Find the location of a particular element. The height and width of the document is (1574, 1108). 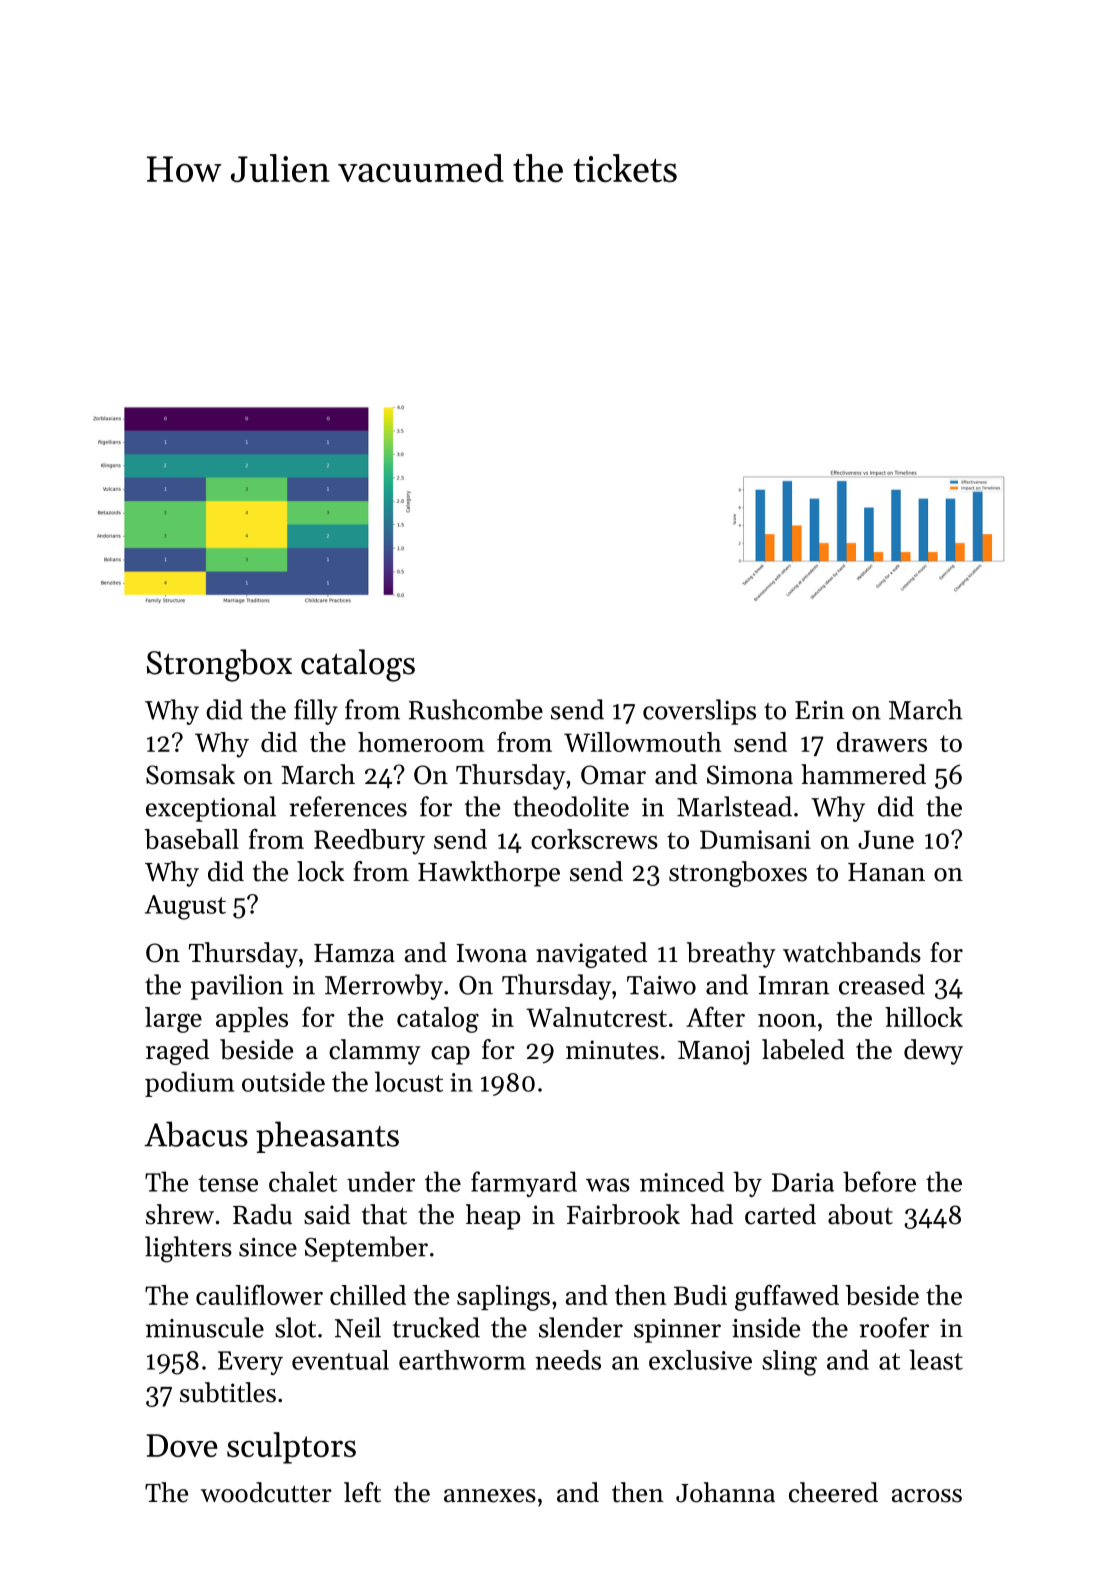

filly is located at coordinates (316, 712).
